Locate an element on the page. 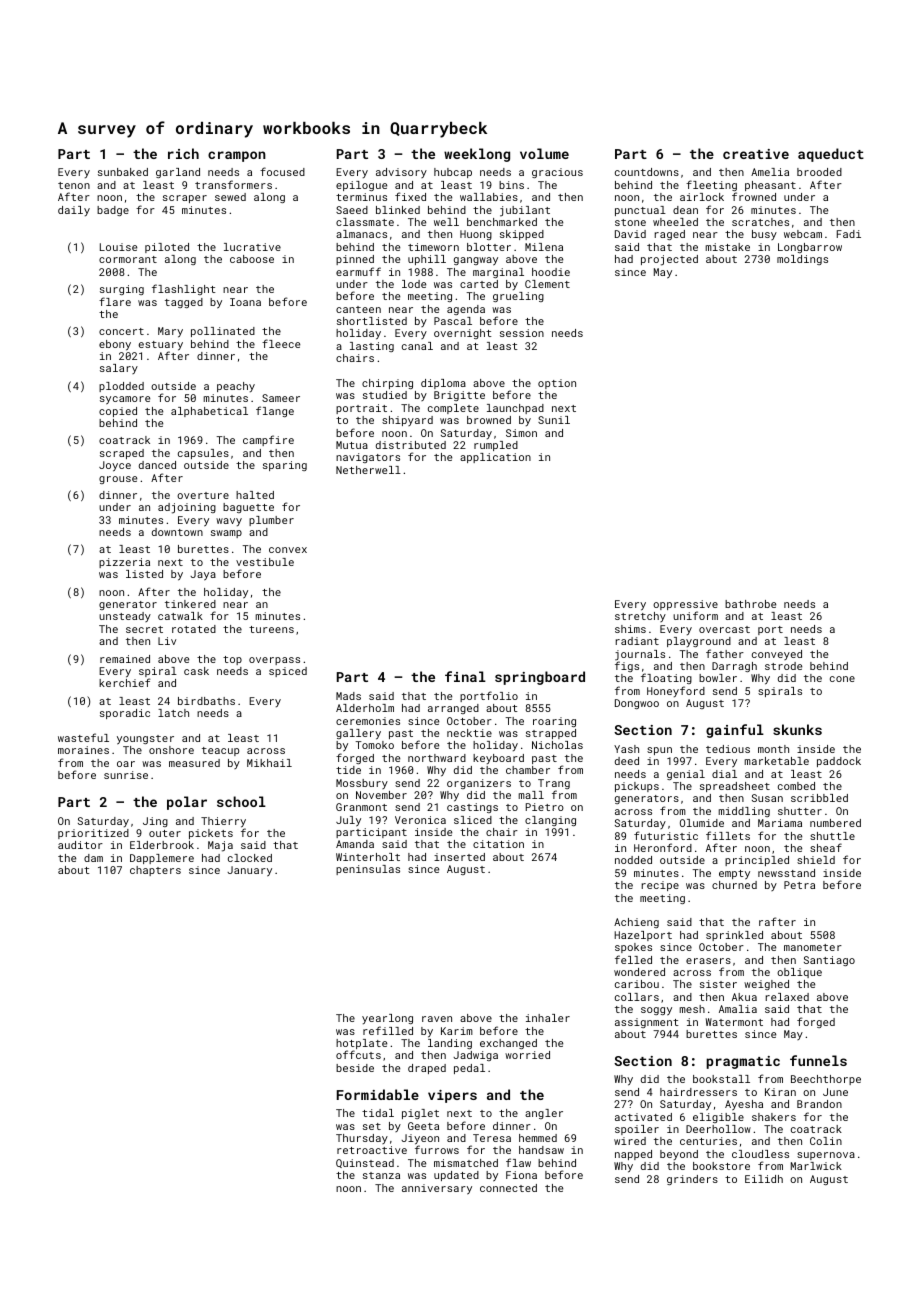 This image has height=1308, width=924. convex is located at coordinates (288, 550).
